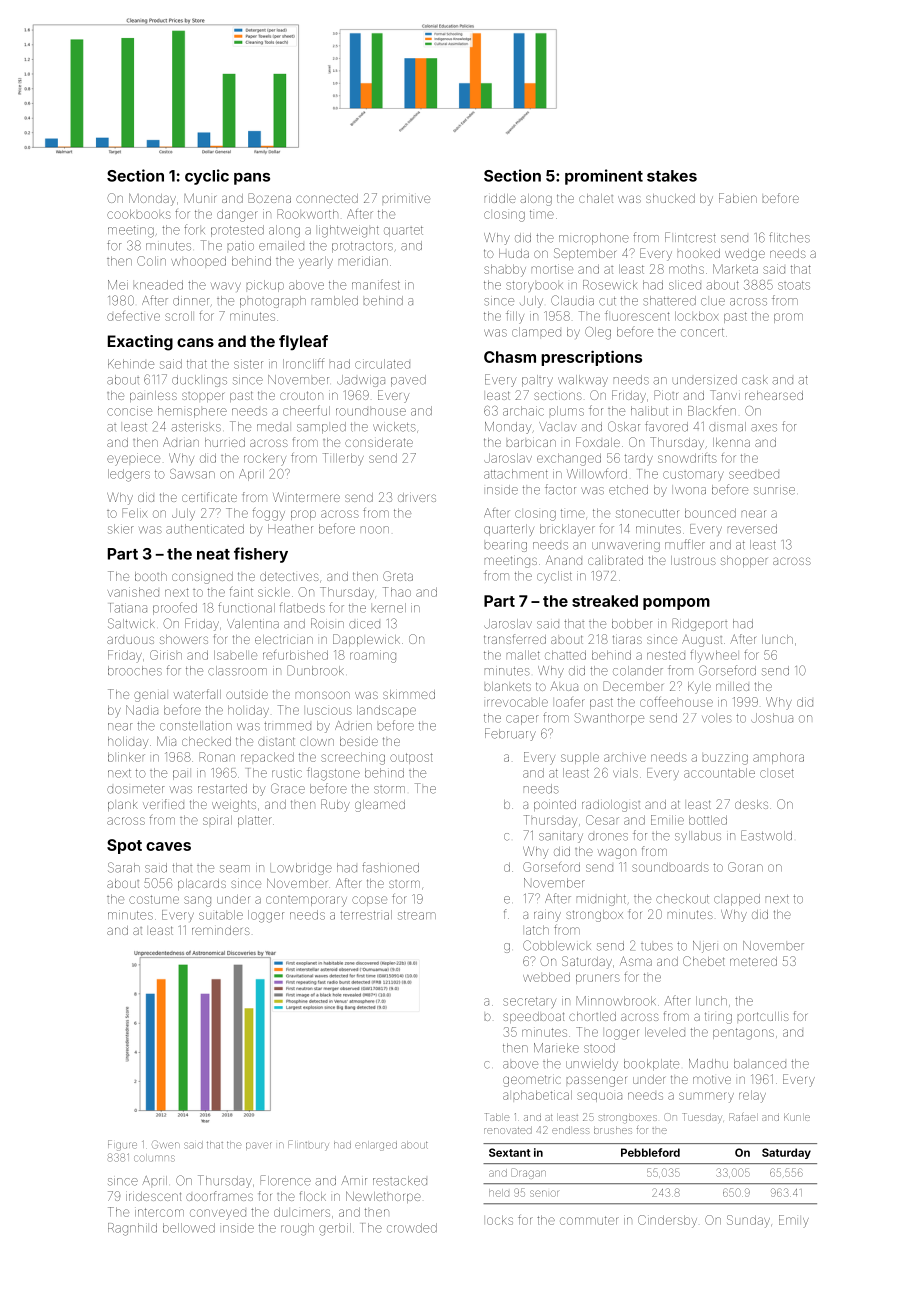 Image resolution: width=924 pixels, height=1308 pixels. Describe the element at coordinates (412, 1228) in the screenshot. I see `crowded` at that location.
